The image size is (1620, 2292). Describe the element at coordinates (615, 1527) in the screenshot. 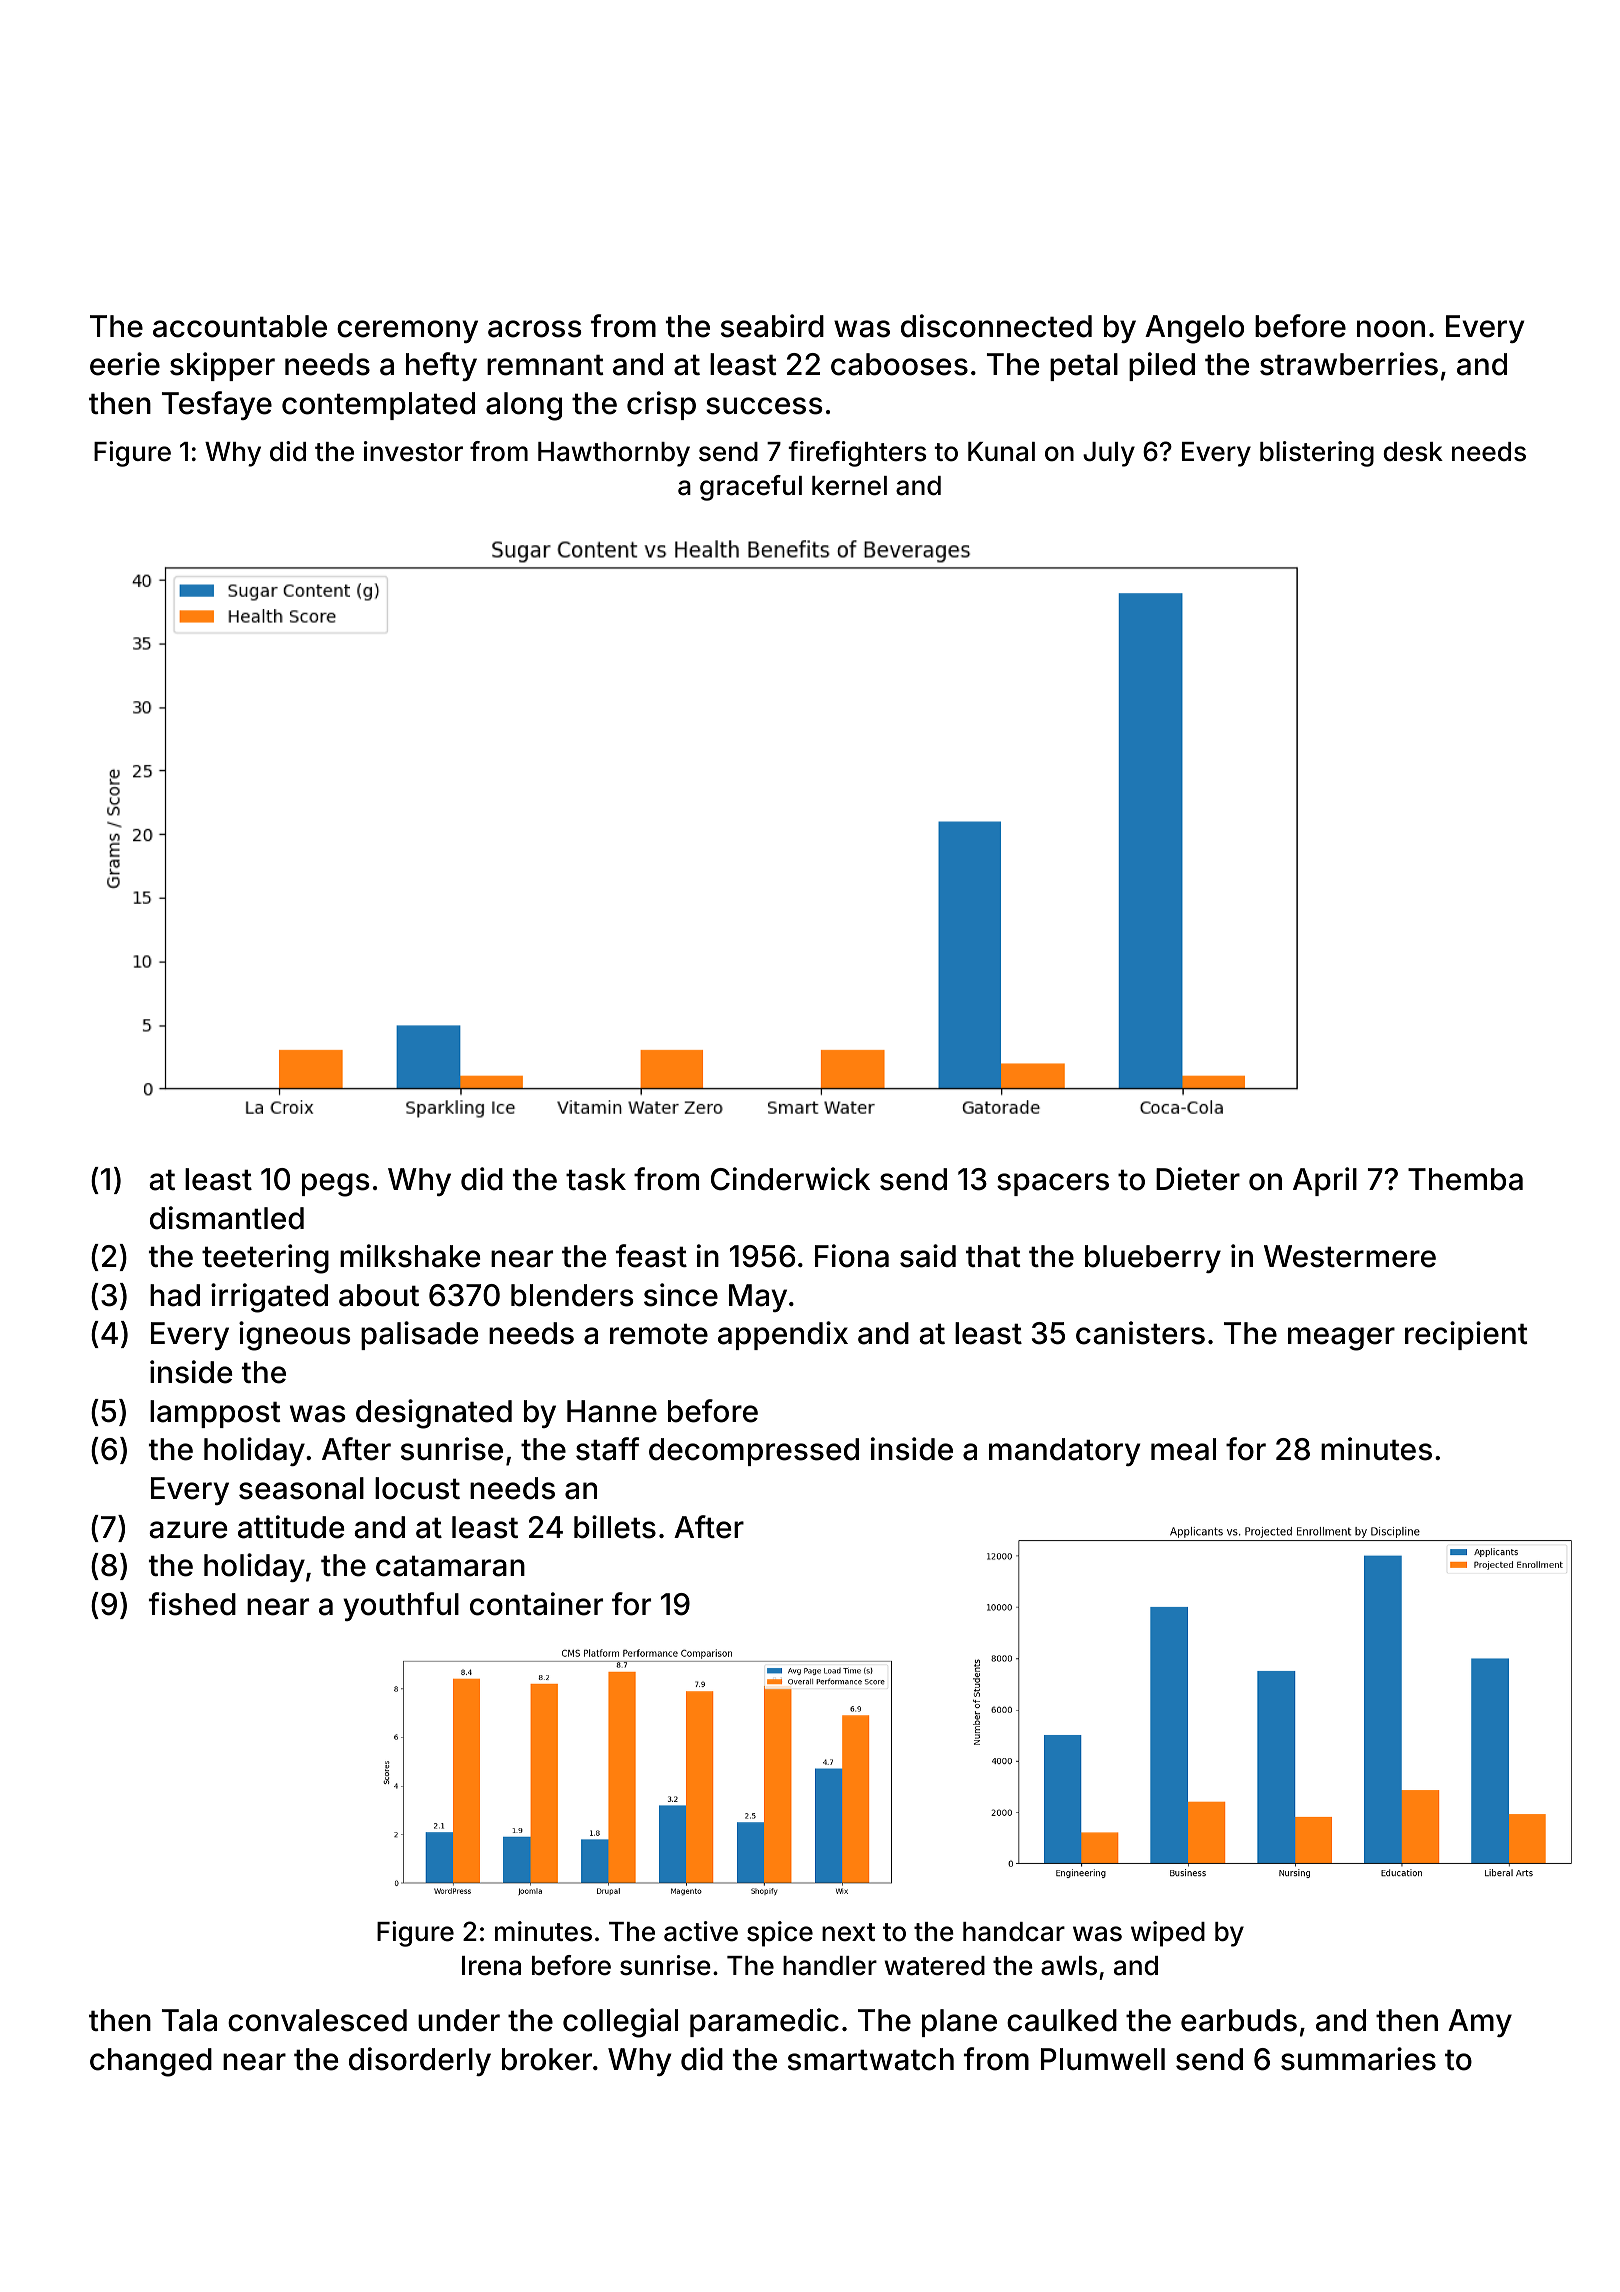

I see `billets` at that location.
